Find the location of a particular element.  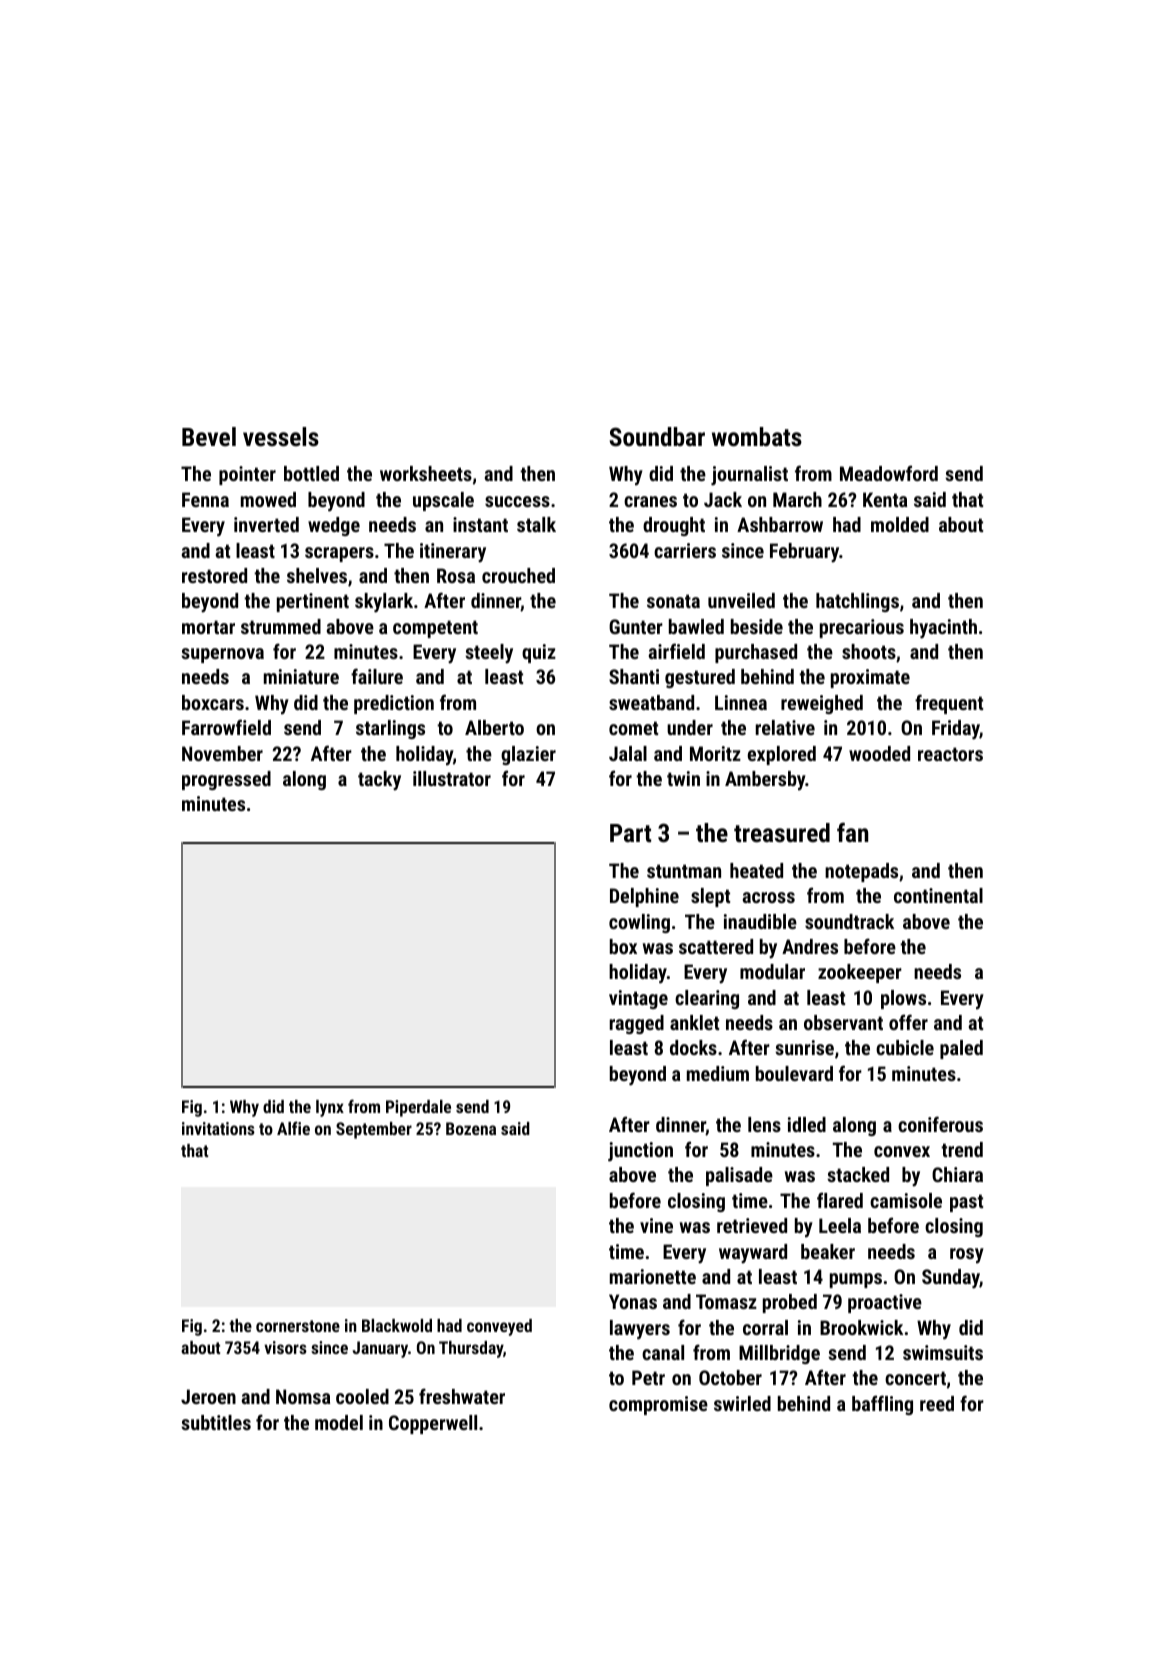

Blackwold is located at coordinates (397, 1325).
